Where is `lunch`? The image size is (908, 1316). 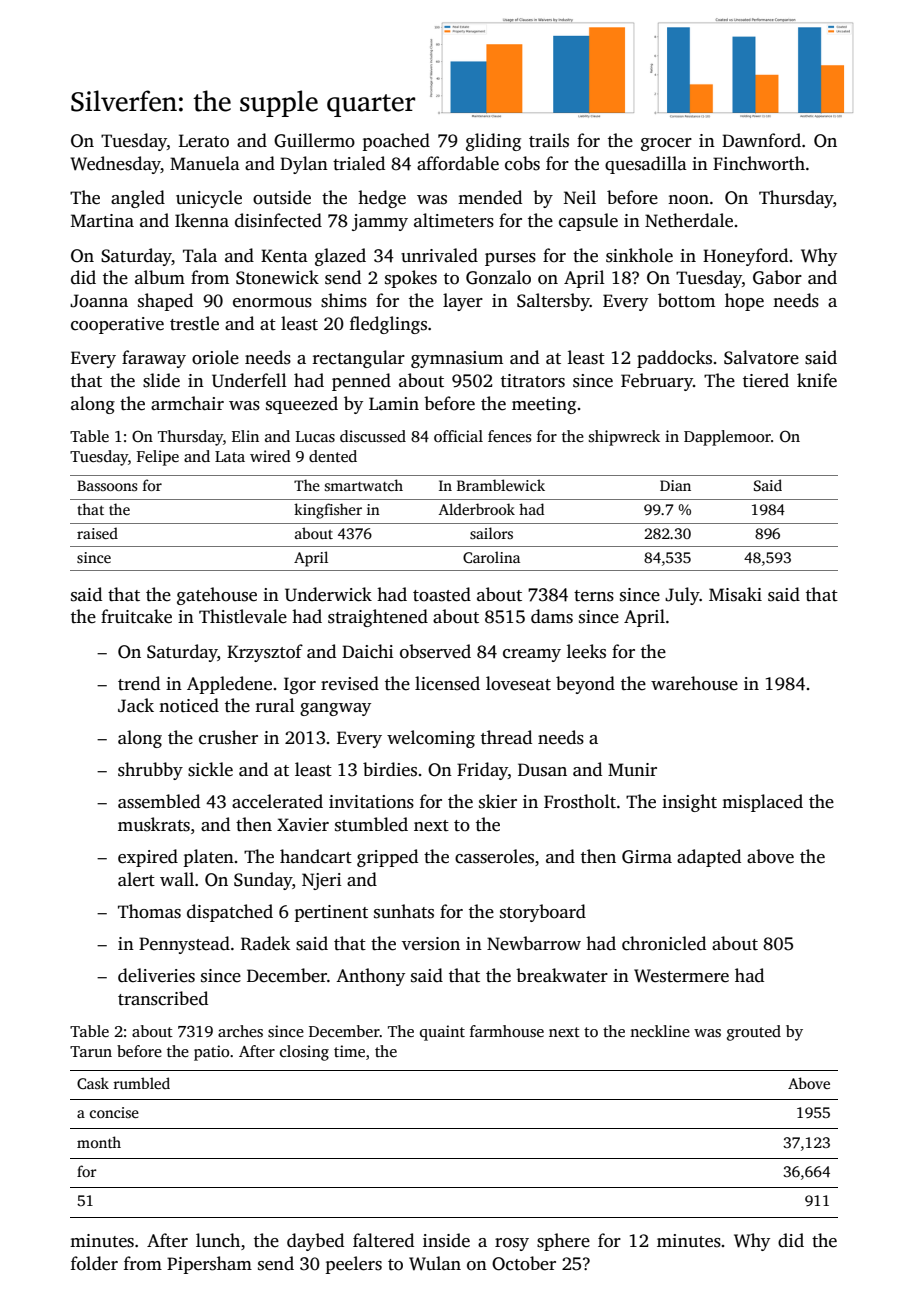
lunch is located at coordinates (218, 1240).
